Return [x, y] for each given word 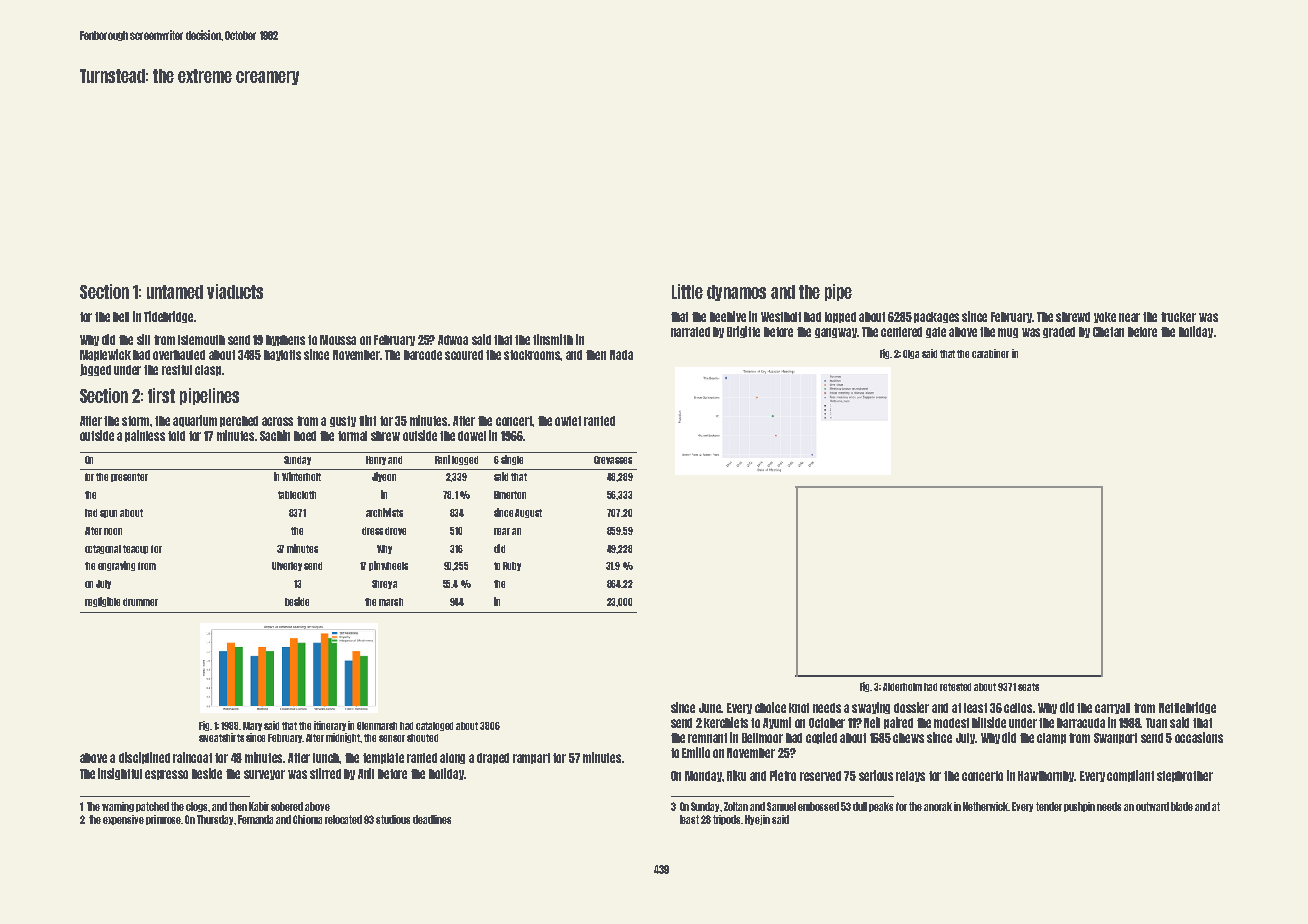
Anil [366, 773]
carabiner [990, 353]
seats [1028, 687]
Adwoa [453, 340]
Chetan [1108, 332]
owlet [568, 421]
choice [770, 707]
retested [955, 687]
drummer [140, 602]
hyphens [285, 340]
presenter [129, 477]
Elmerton [510, 495]
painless [145, 436]
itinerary [330, 726]
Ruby [512, 566]
